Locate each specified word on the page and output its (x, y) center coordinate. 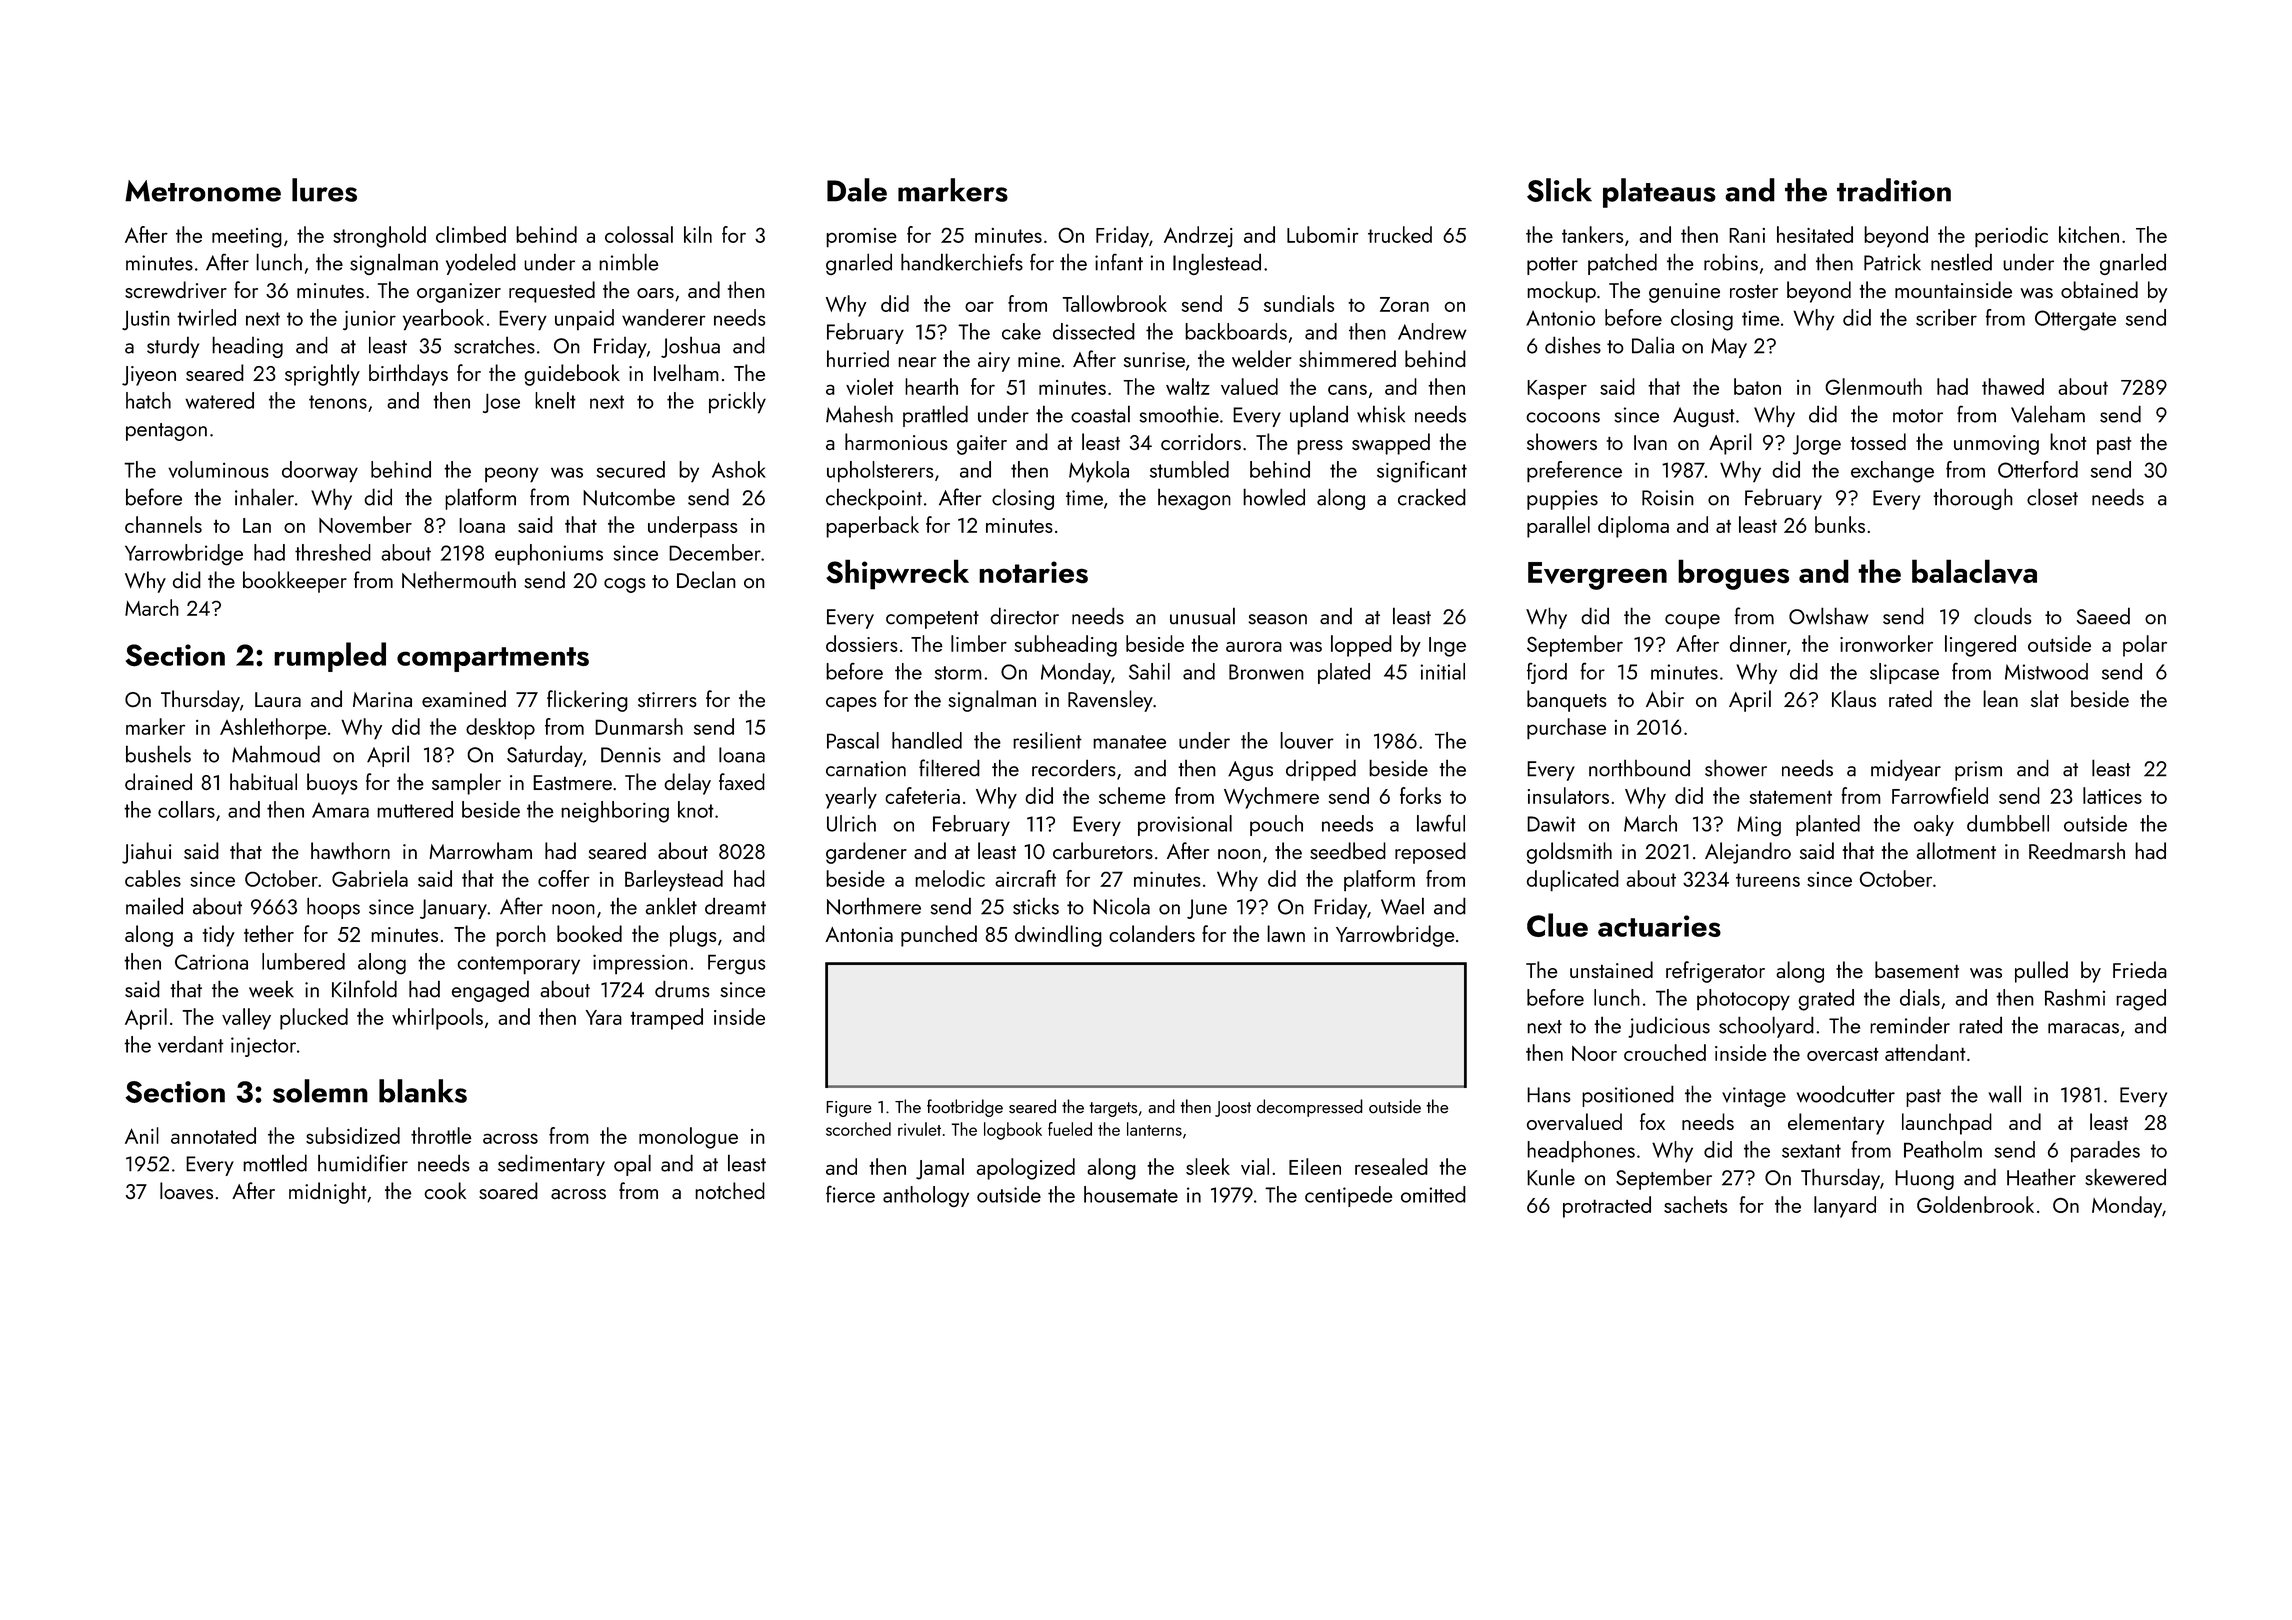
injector (263, 1047)
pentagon (166, 432)
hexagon (1194, 499)
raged (2141, 1000)
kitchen (2089, 234)
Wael (1402, 906)
